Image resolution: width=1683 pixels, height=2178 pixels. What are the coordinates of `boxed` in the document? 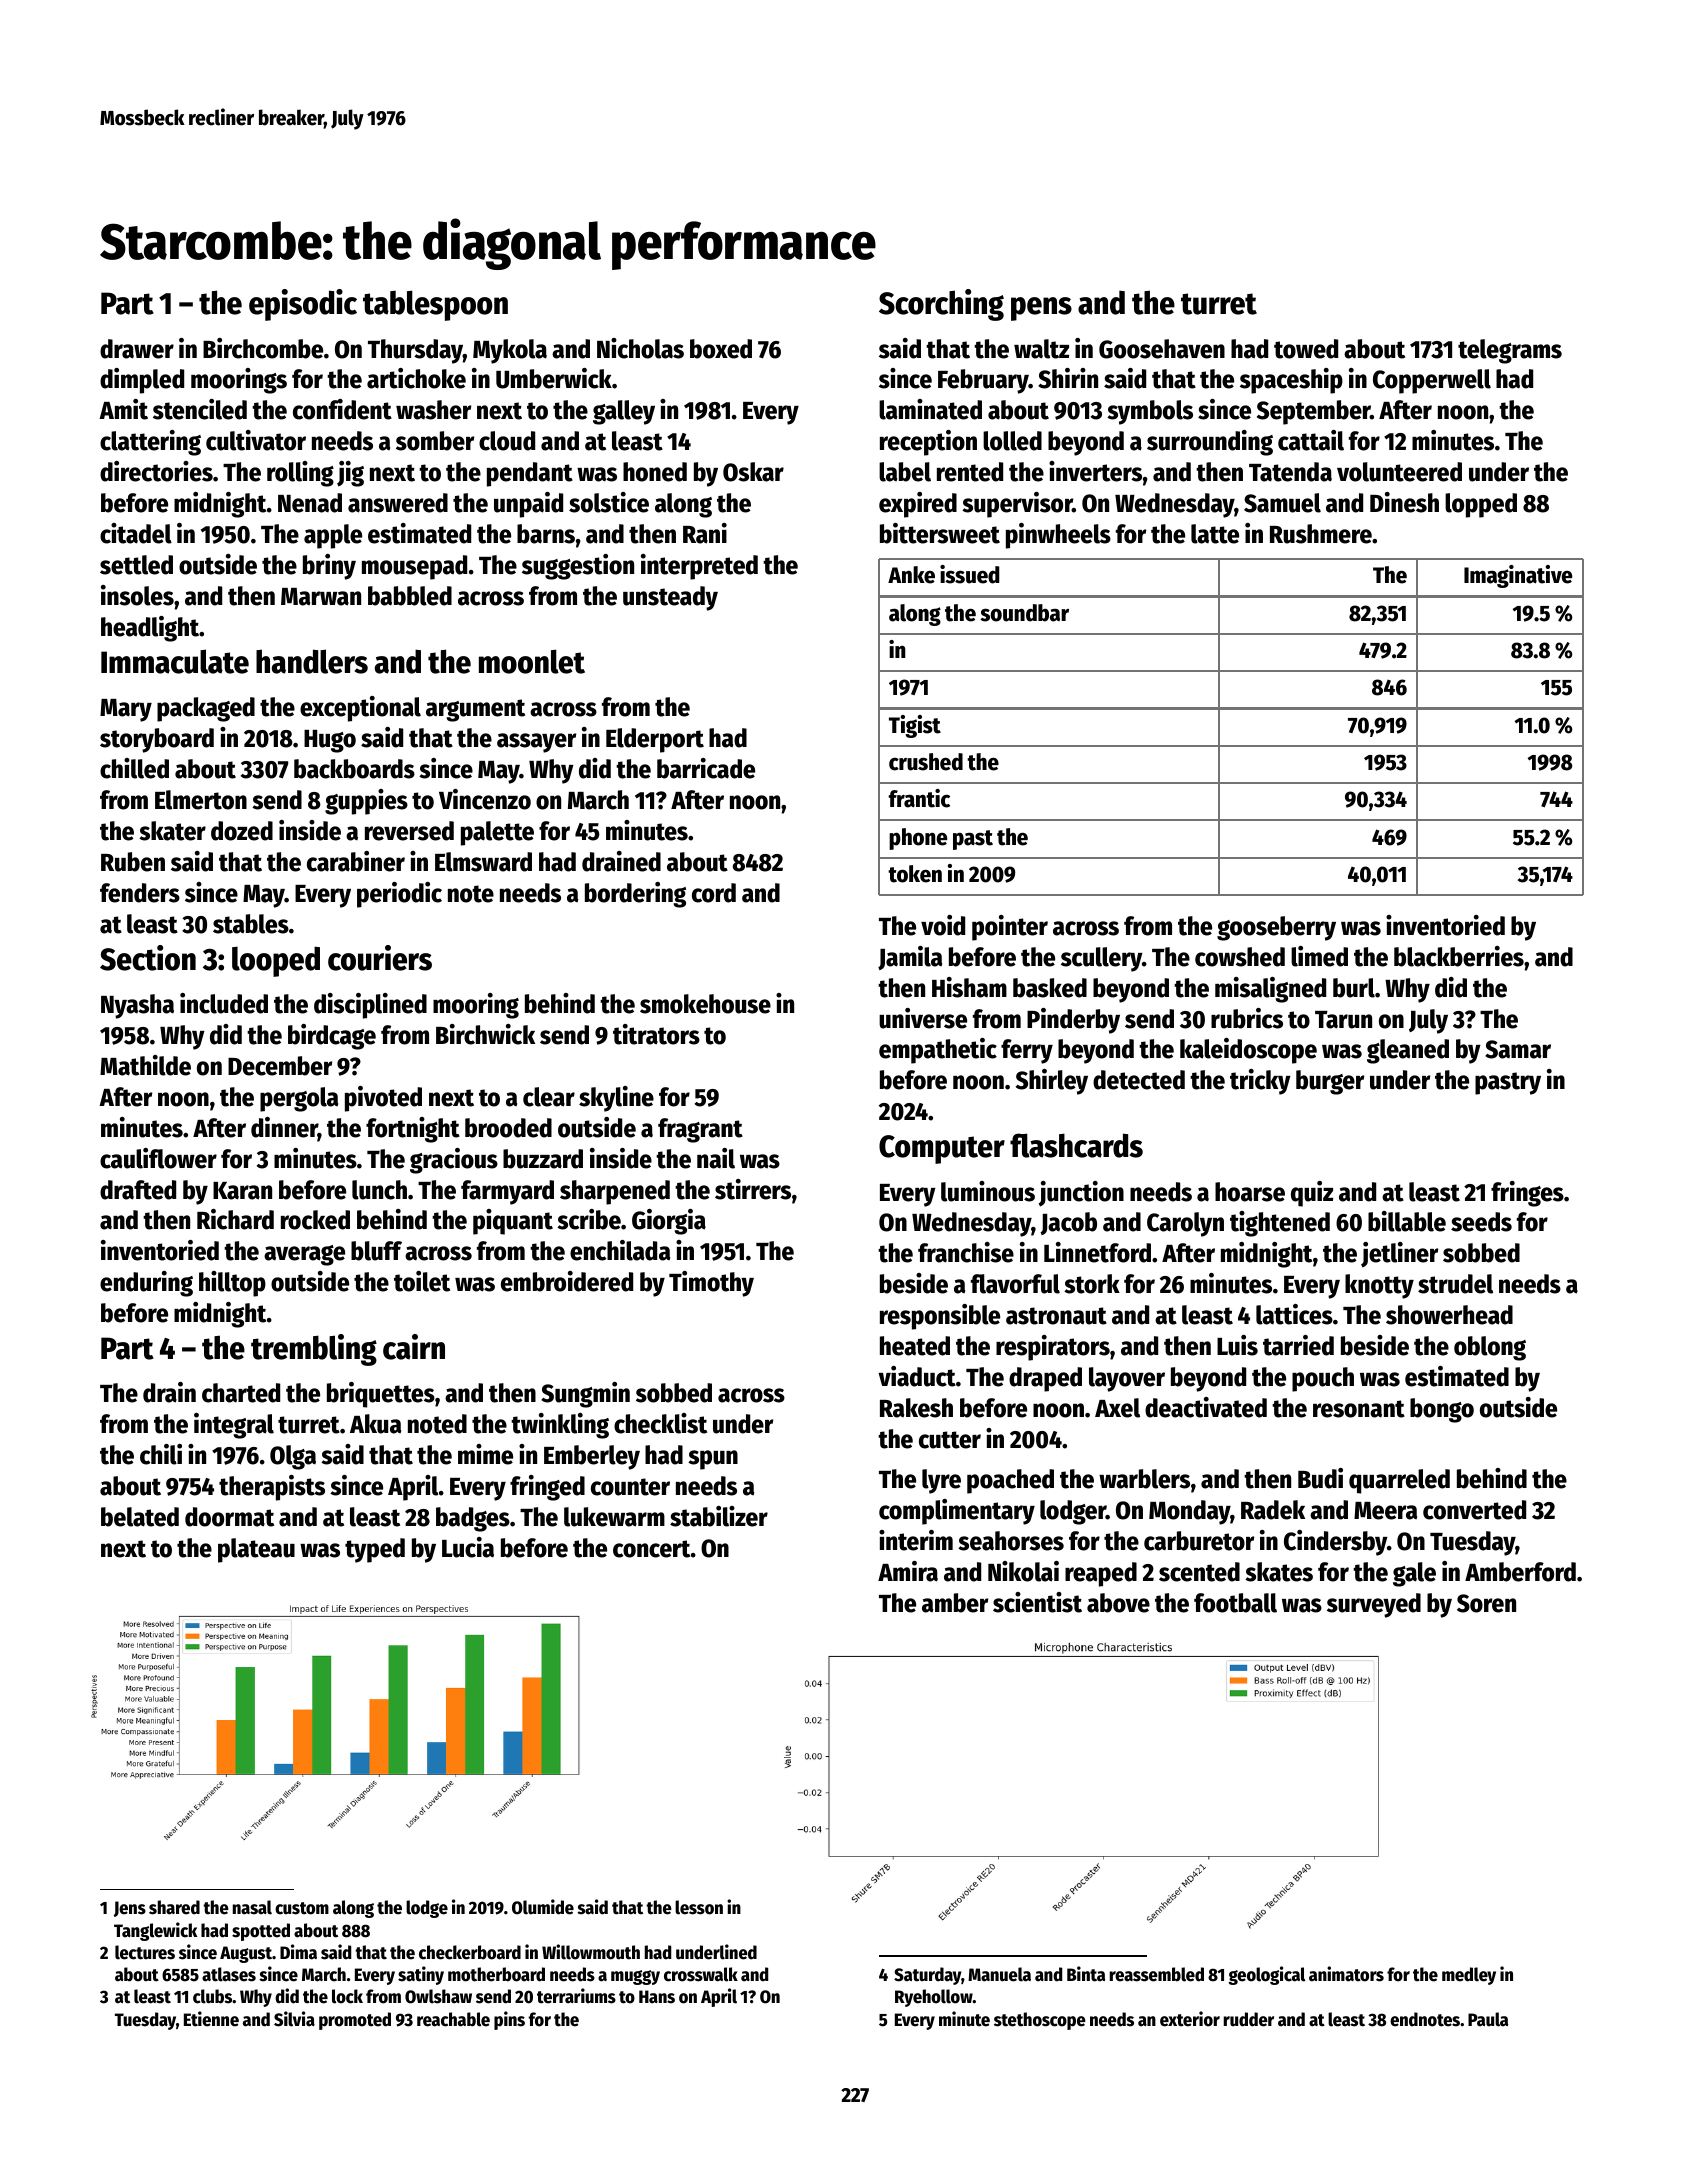 It's located at (721, 349).
